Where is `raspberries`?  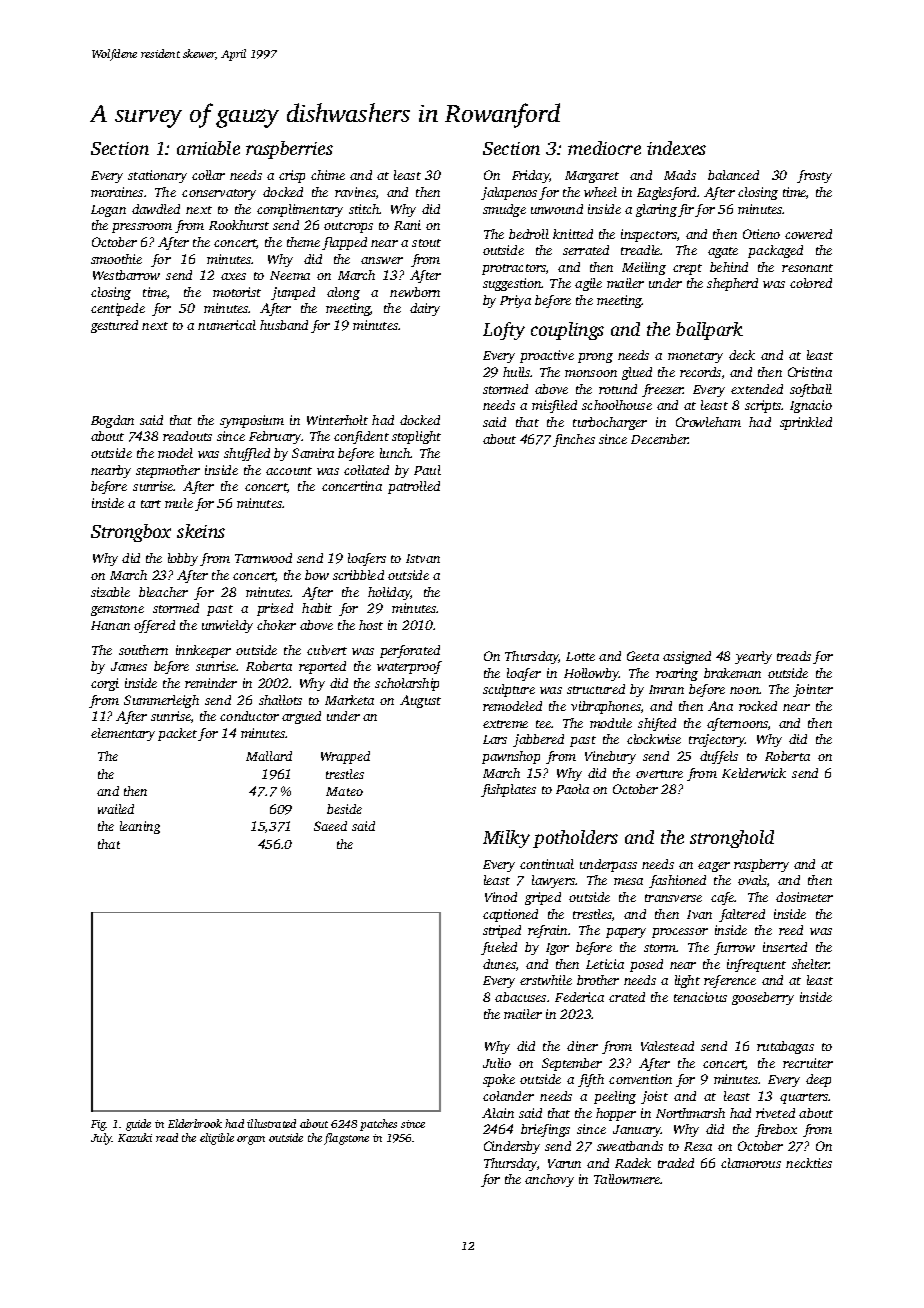
raspberries is located at coordinates (289, 150).
